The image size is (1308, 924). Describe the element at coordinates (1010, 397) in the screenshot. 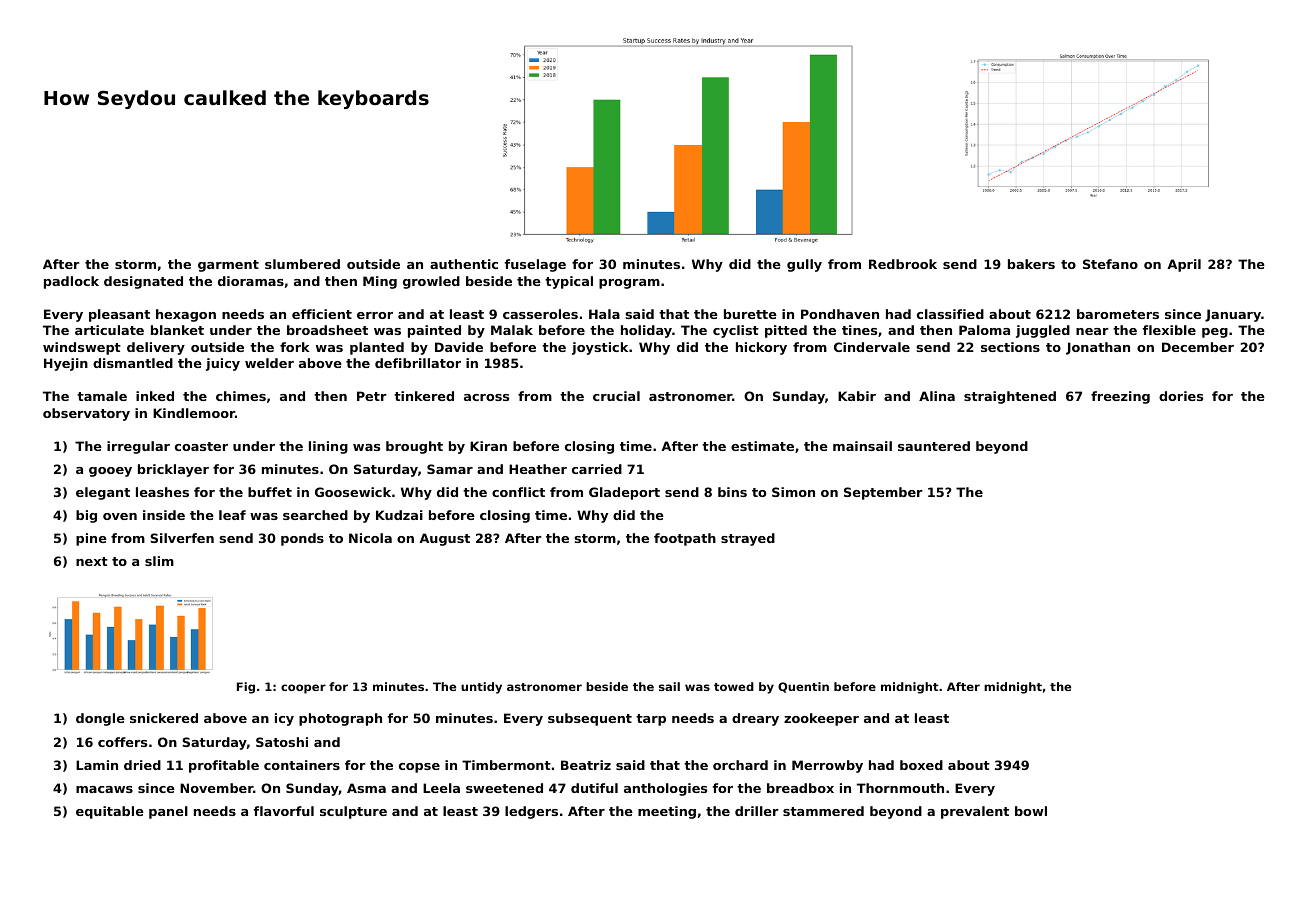

I see `straightened` at that location.
